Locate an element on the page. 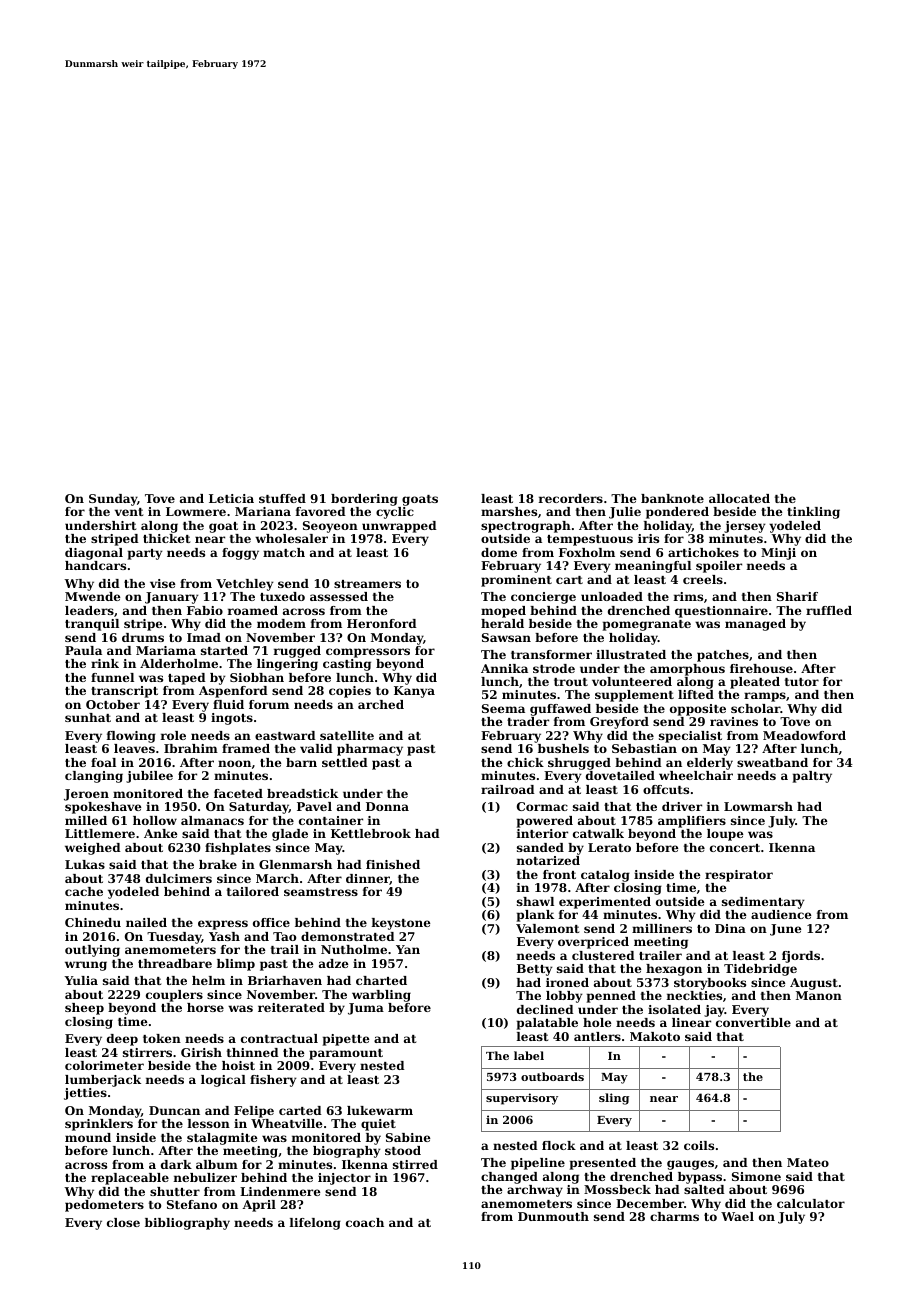 This document has height=1308, width=924. bordering is located at coordinates (364, 500).
